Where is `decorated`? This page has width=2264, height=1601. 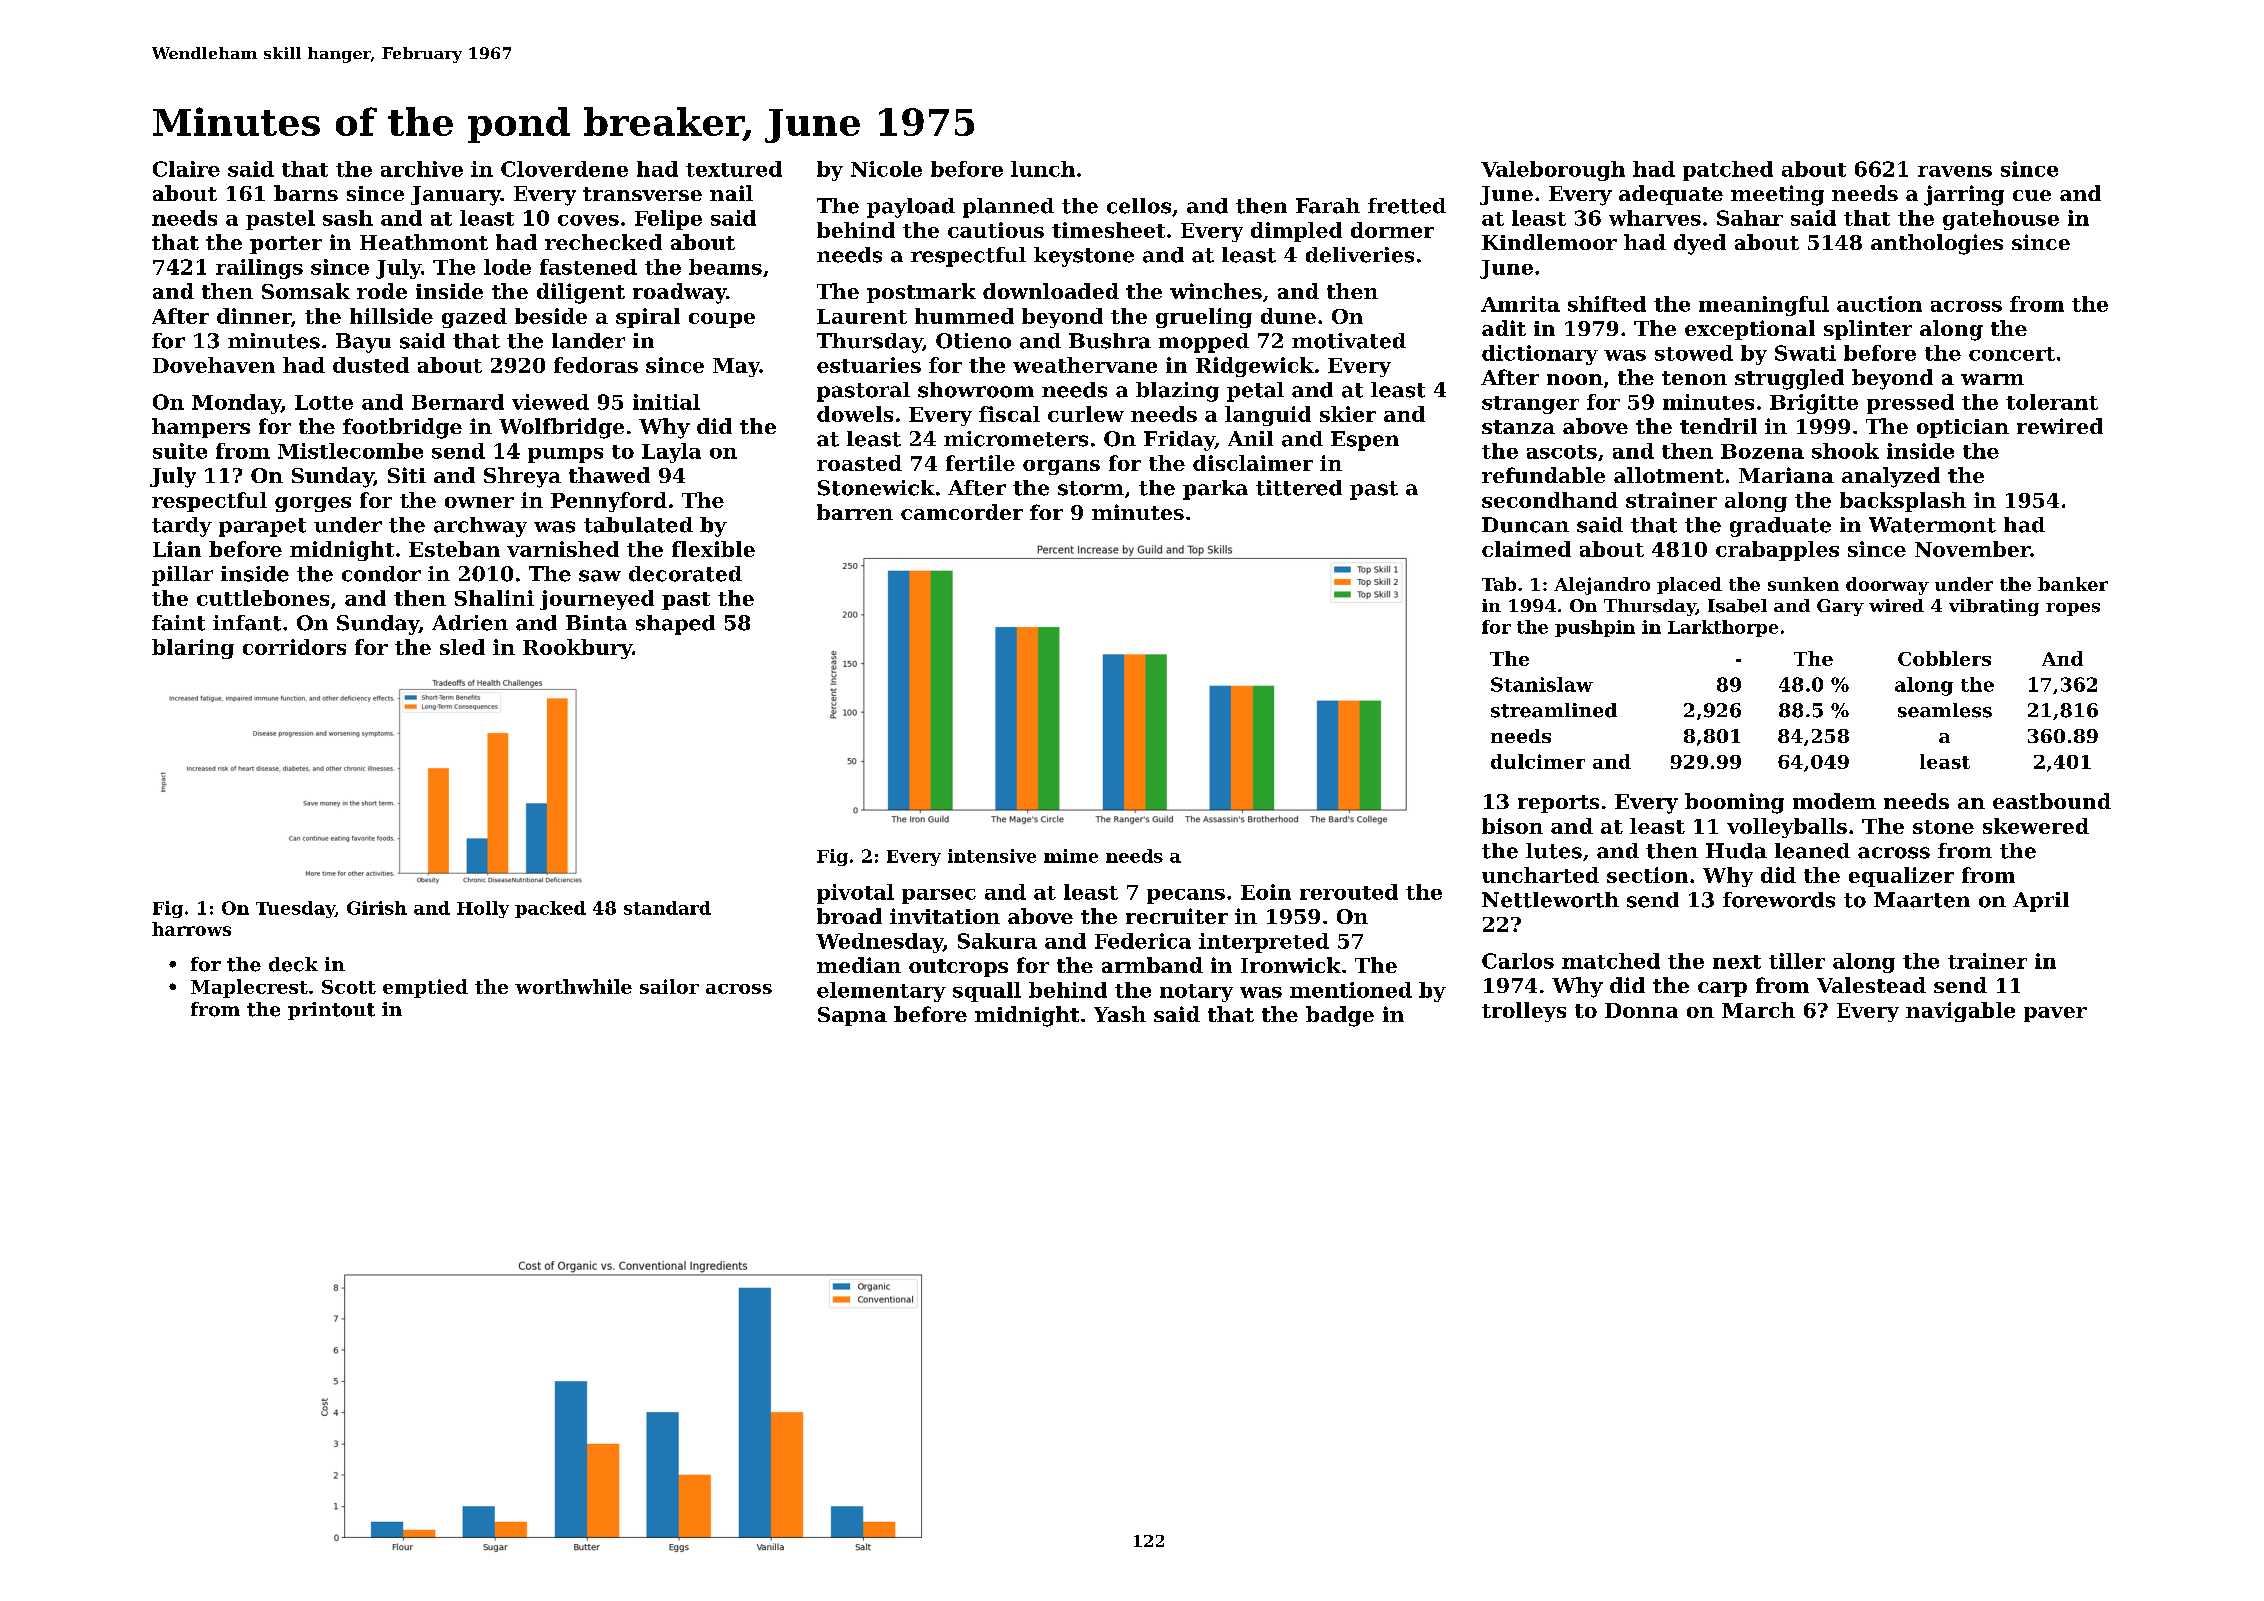
decorated is located at coordinates (685, 574).
